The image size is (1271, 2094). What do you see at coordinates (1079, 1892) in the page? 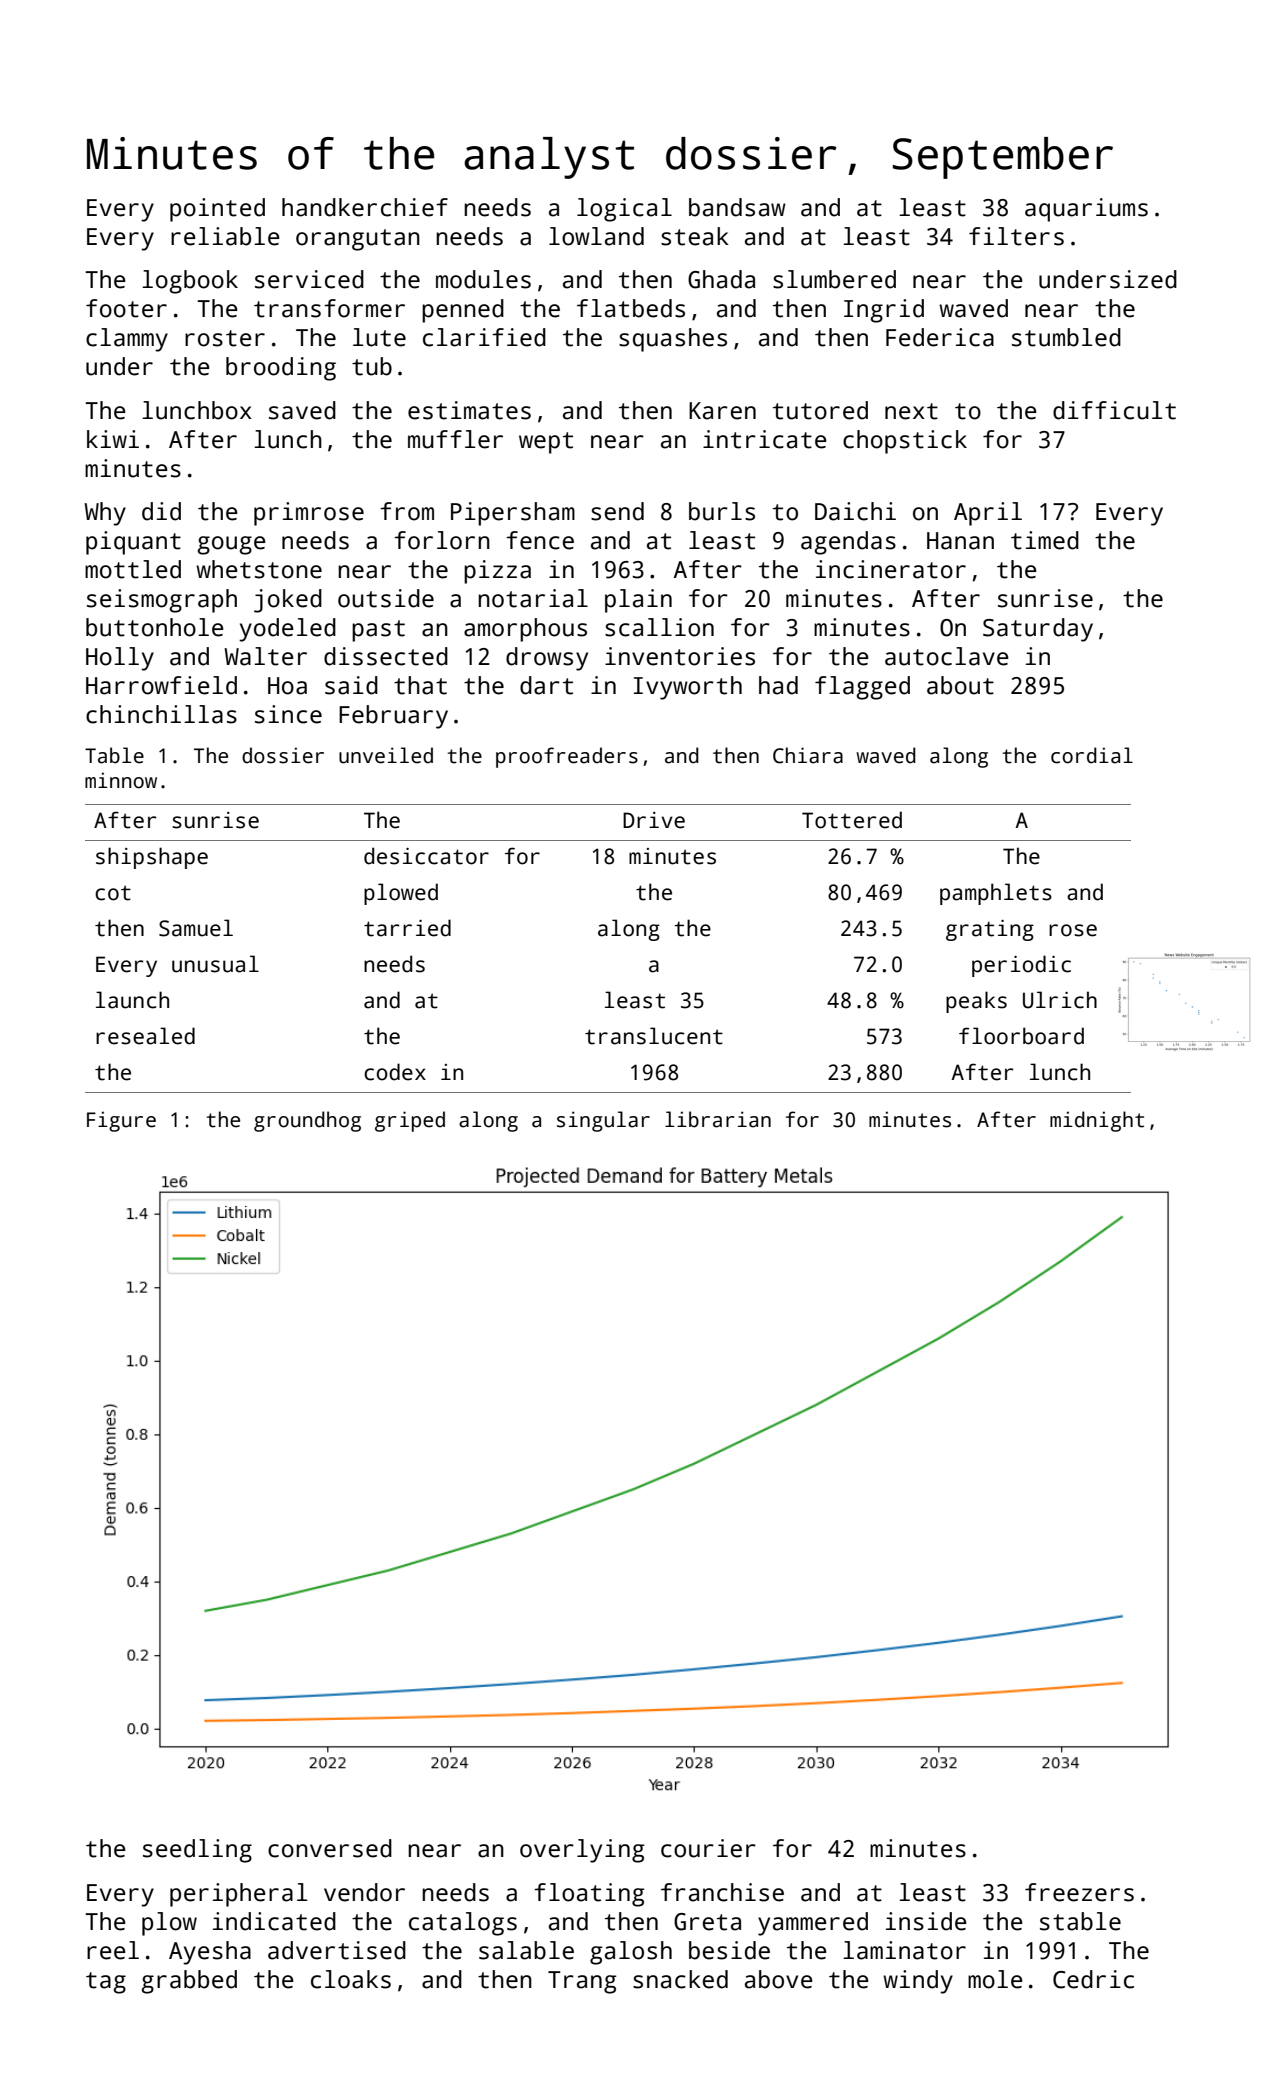
I see `freezers` at bounding box center [1079, 1892].
